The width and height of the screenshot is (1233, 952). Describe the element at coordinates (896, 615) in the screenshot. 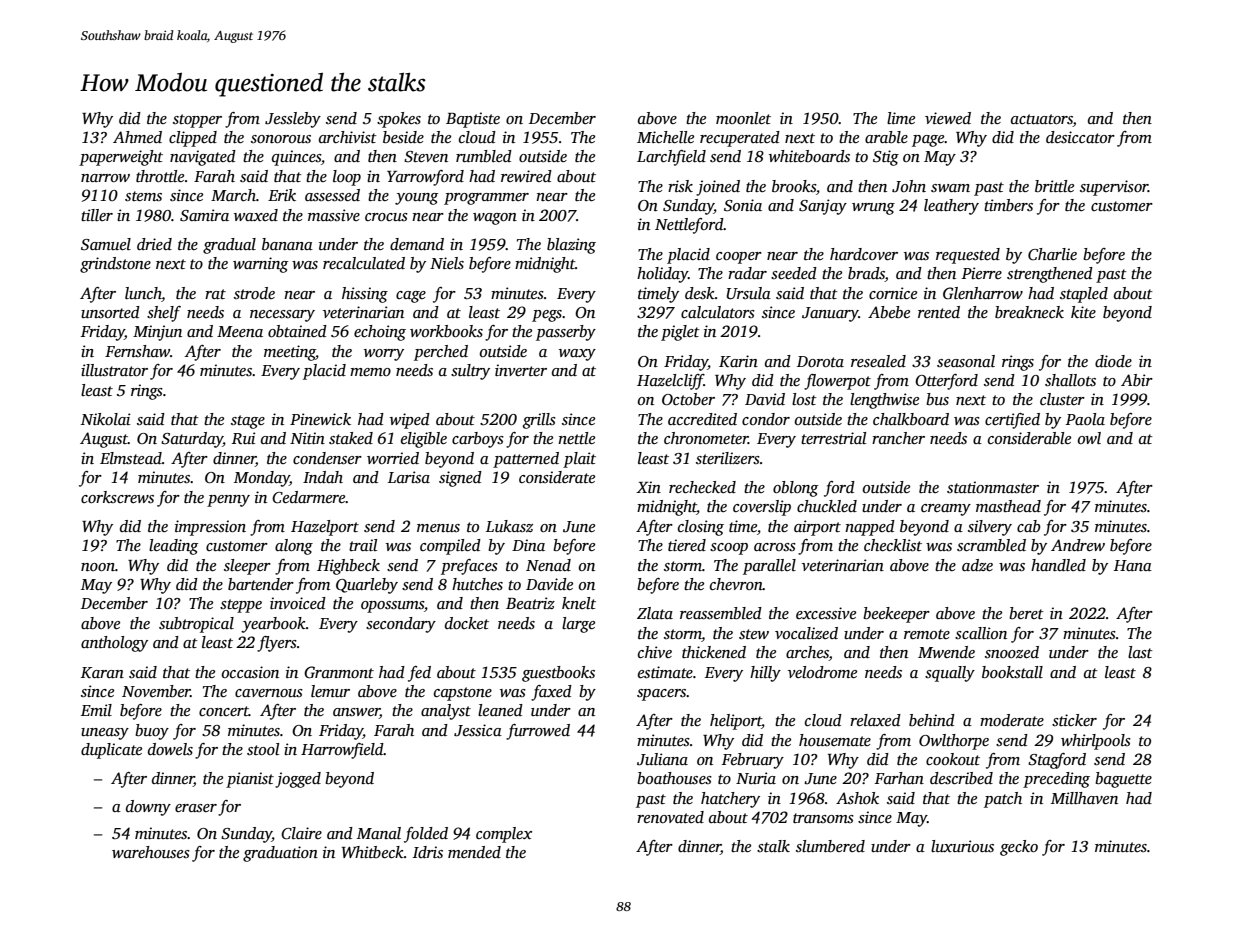

I see `beekeeper` at that location.
